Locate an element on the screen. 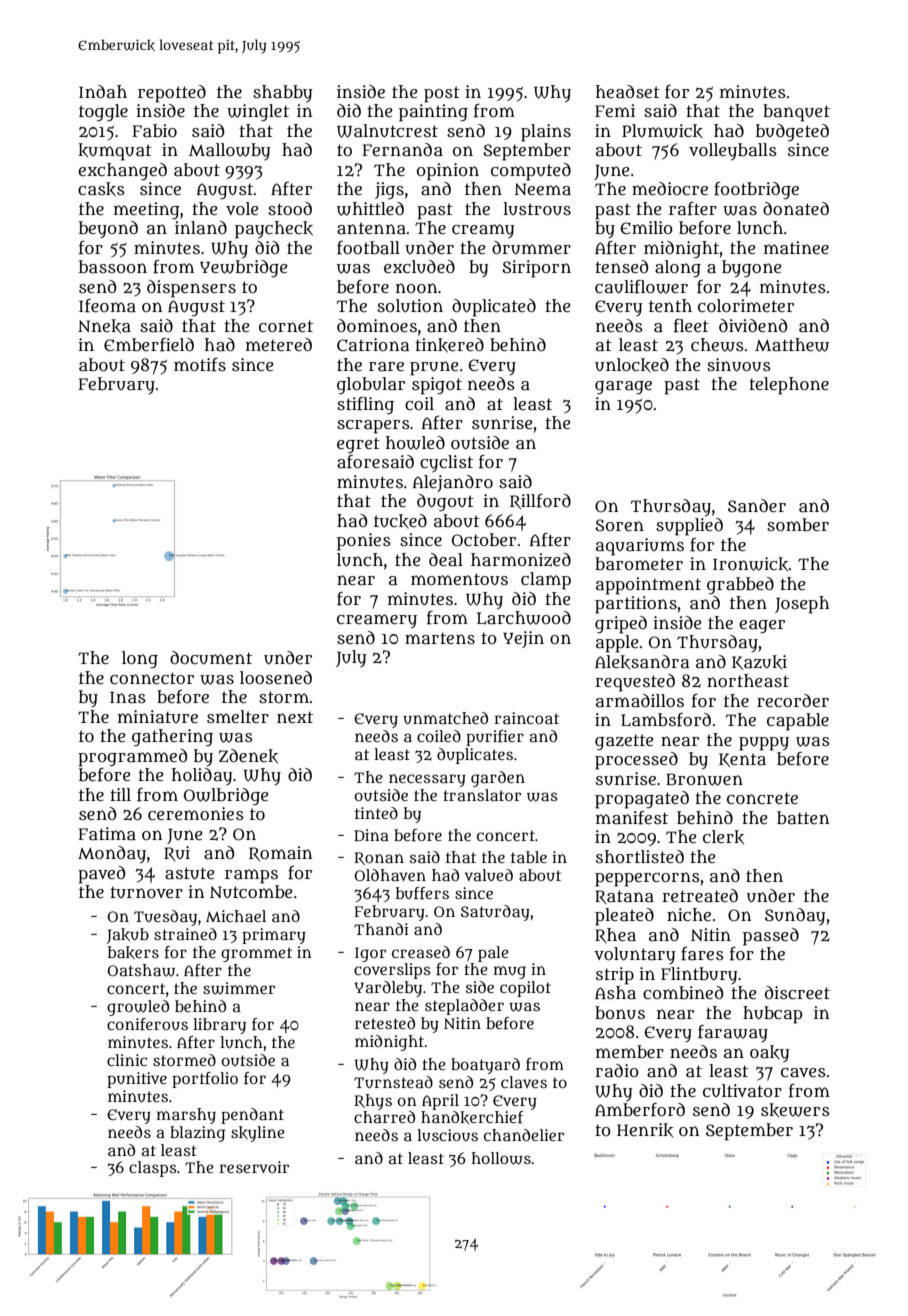 Image resolution: width=908 pixels, height=1316 pixels. budgeted is located at coordinates (792, 133).
